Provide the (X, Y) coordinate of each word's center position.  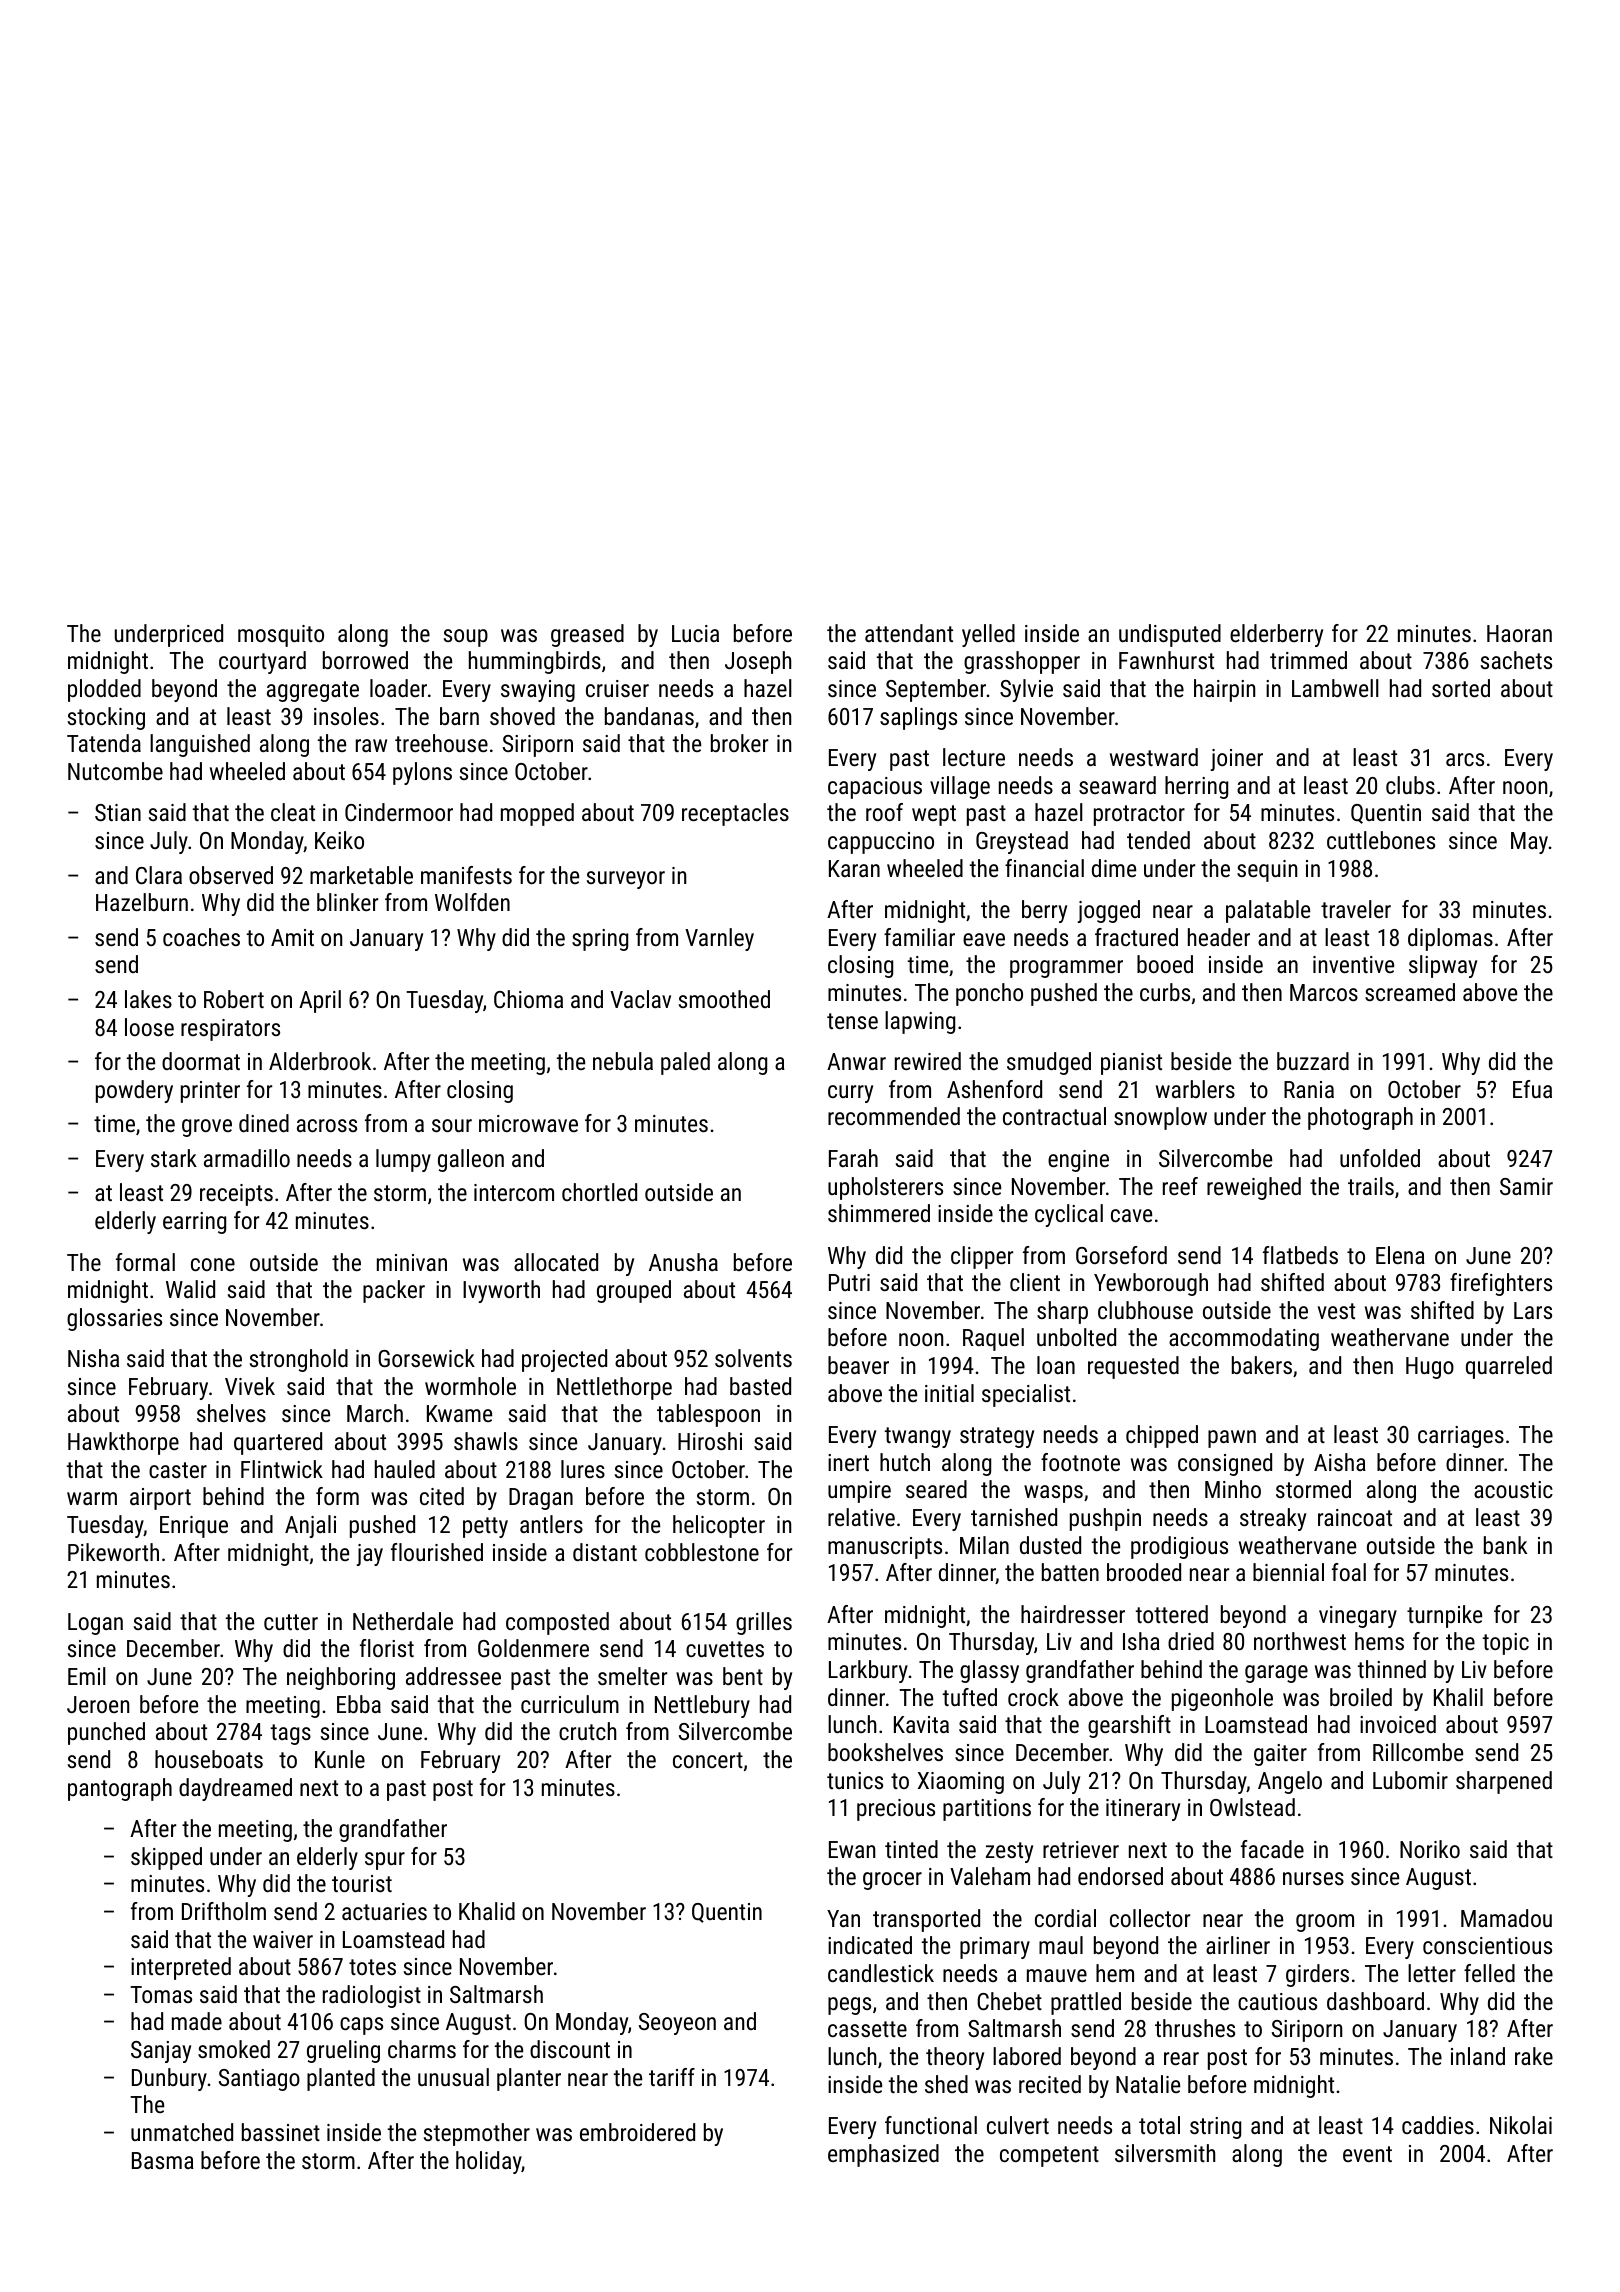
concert (708, 1760)
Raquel (993, 1339)
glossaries (114, 1319)
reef (1180, 1186)
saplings (918, 718)
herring (1196, 787)
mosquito (281, 636)
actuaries (384, 1911)
